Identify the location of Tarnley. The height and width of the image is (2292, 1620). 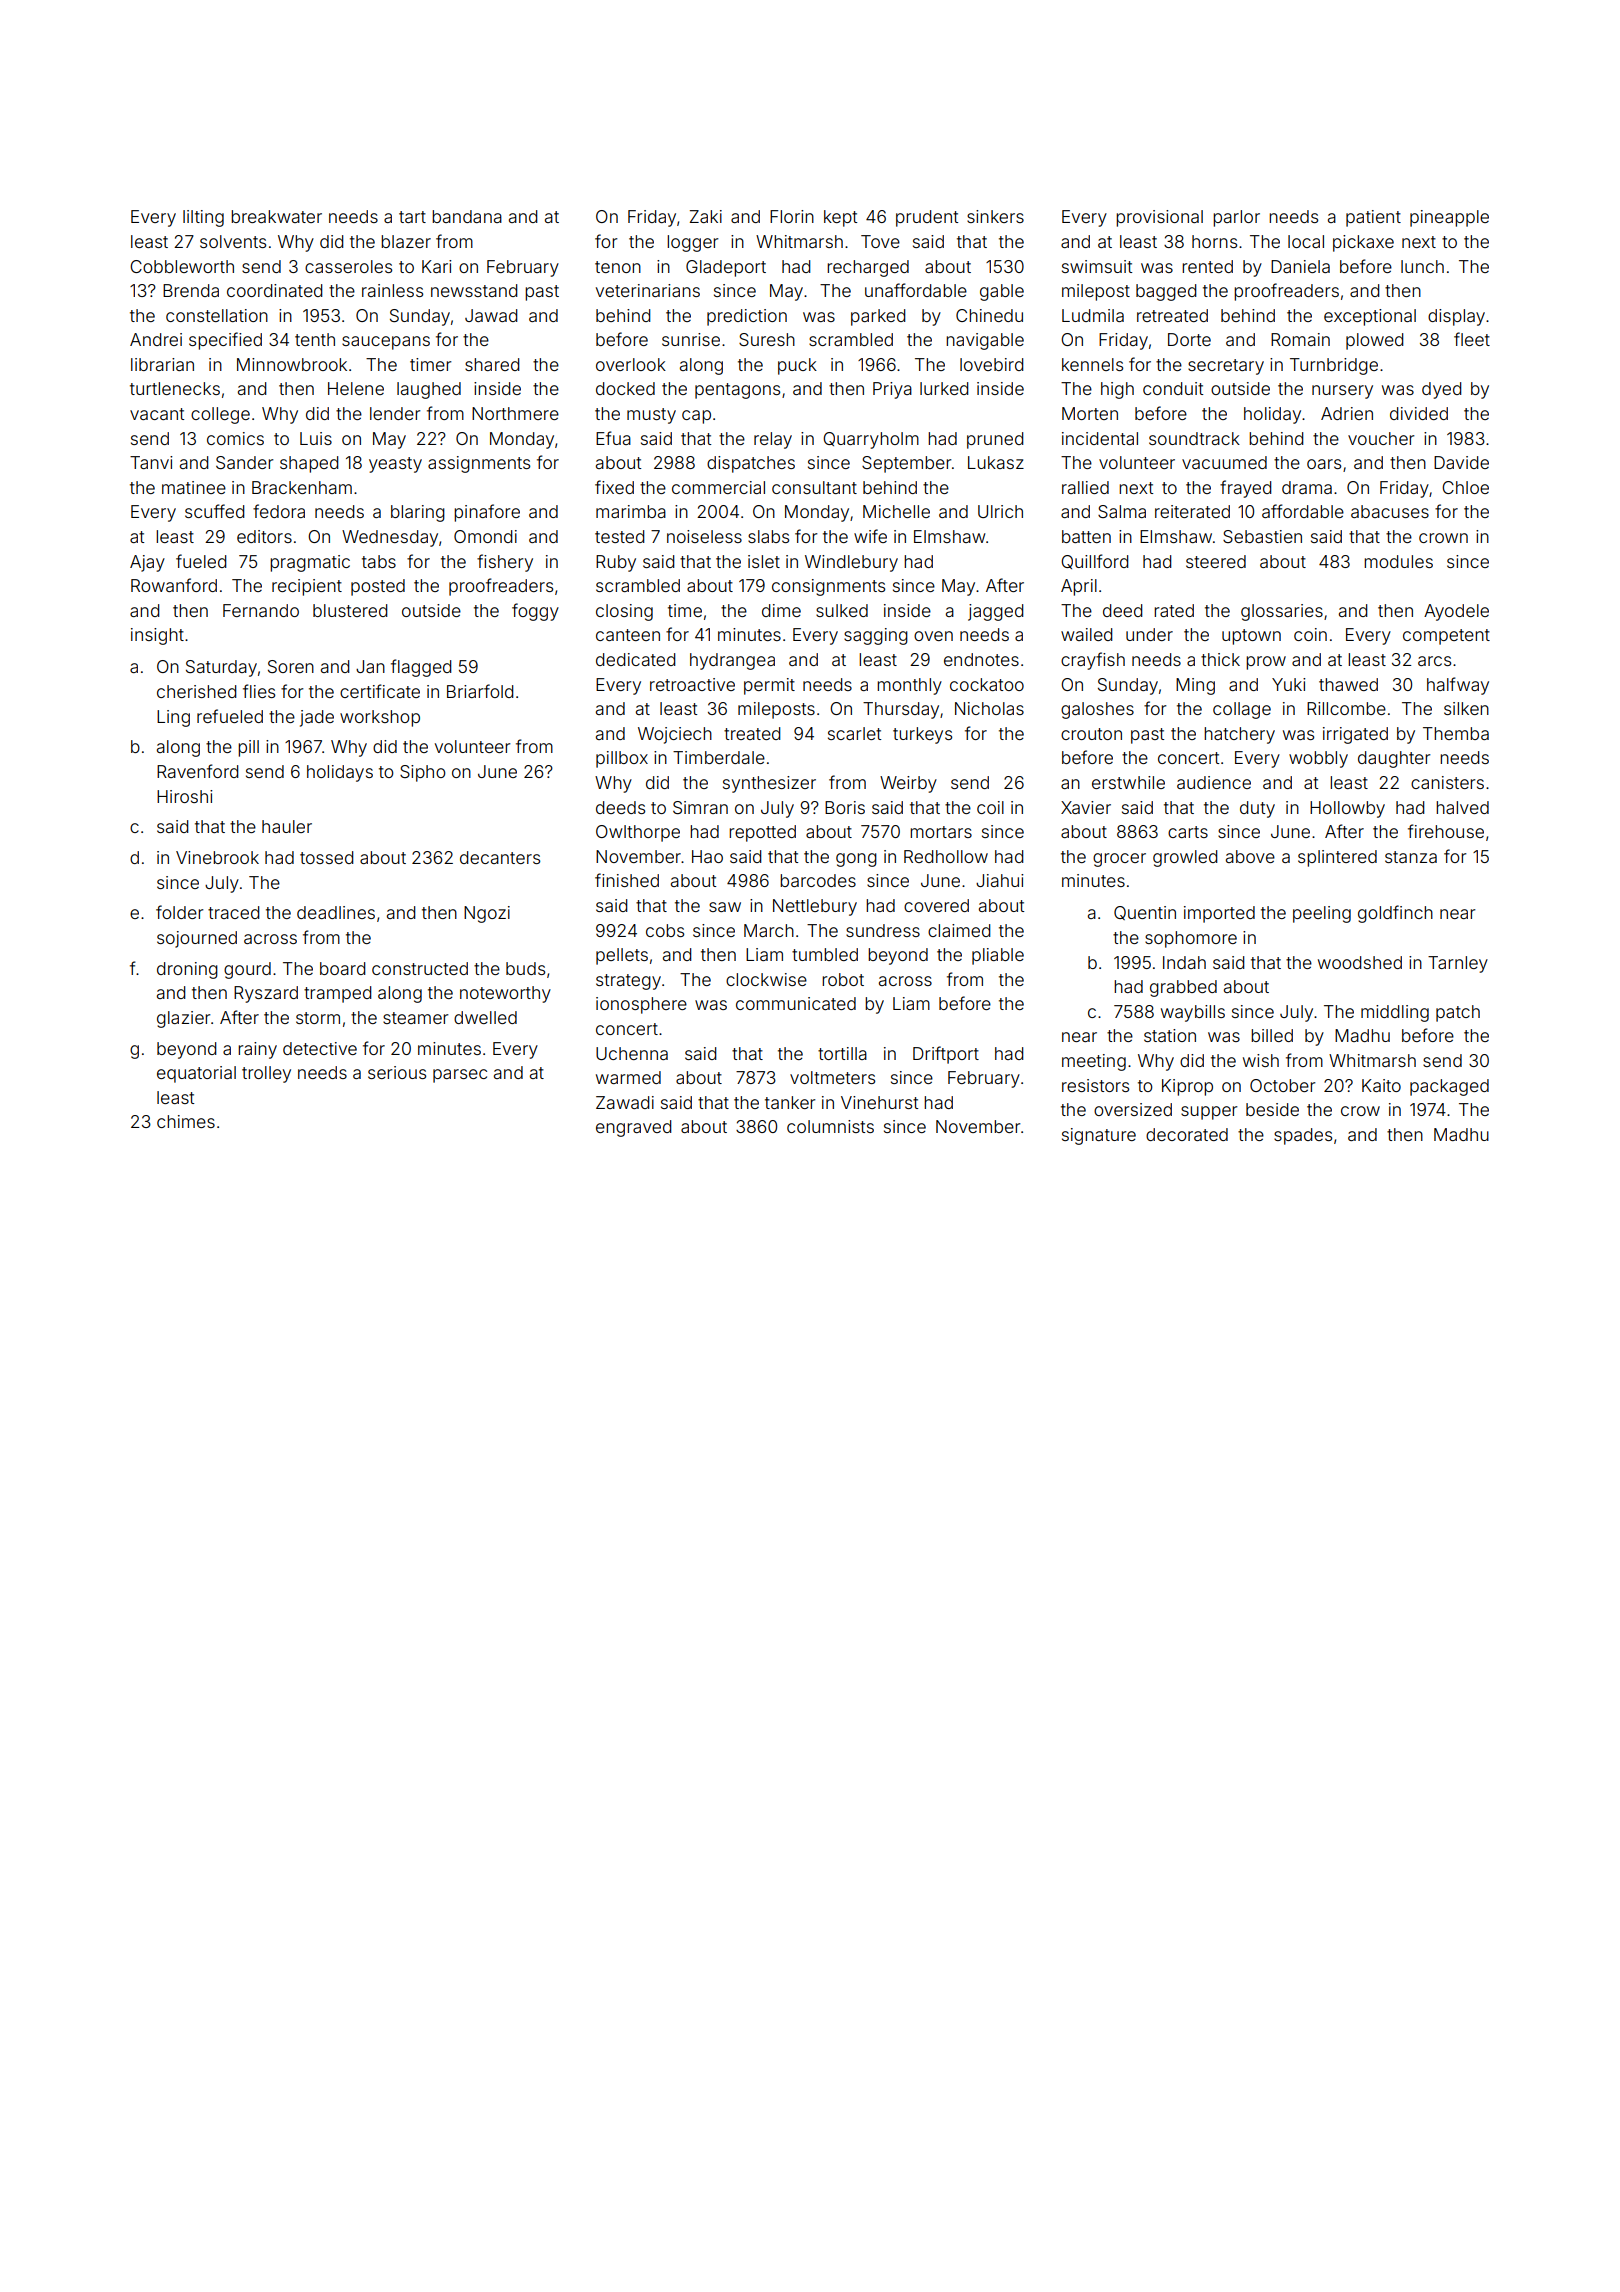
(1458, 964).
